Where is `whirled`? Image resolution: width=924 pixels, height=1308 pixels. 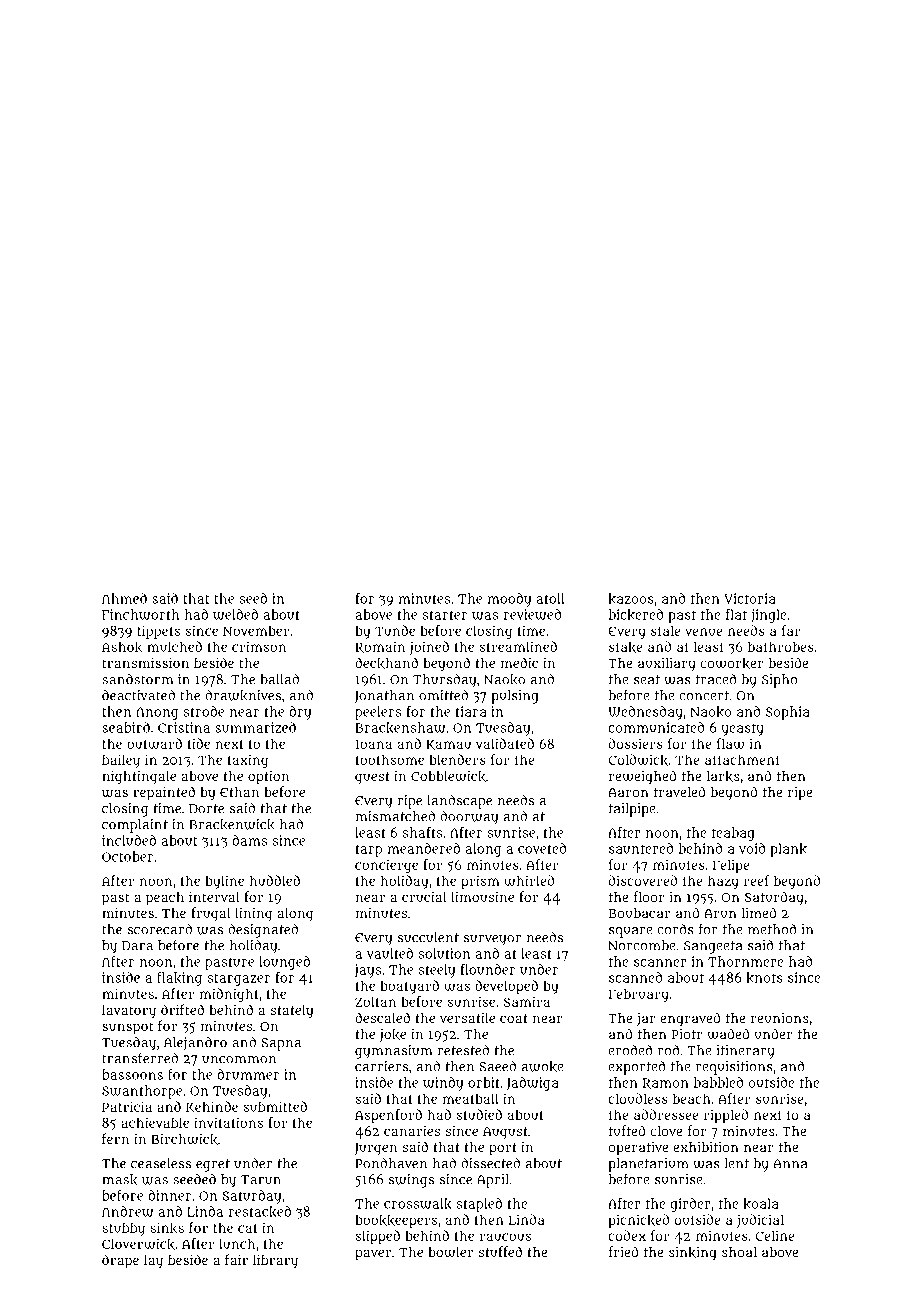
whirled is located at coordinates (529, 880).
